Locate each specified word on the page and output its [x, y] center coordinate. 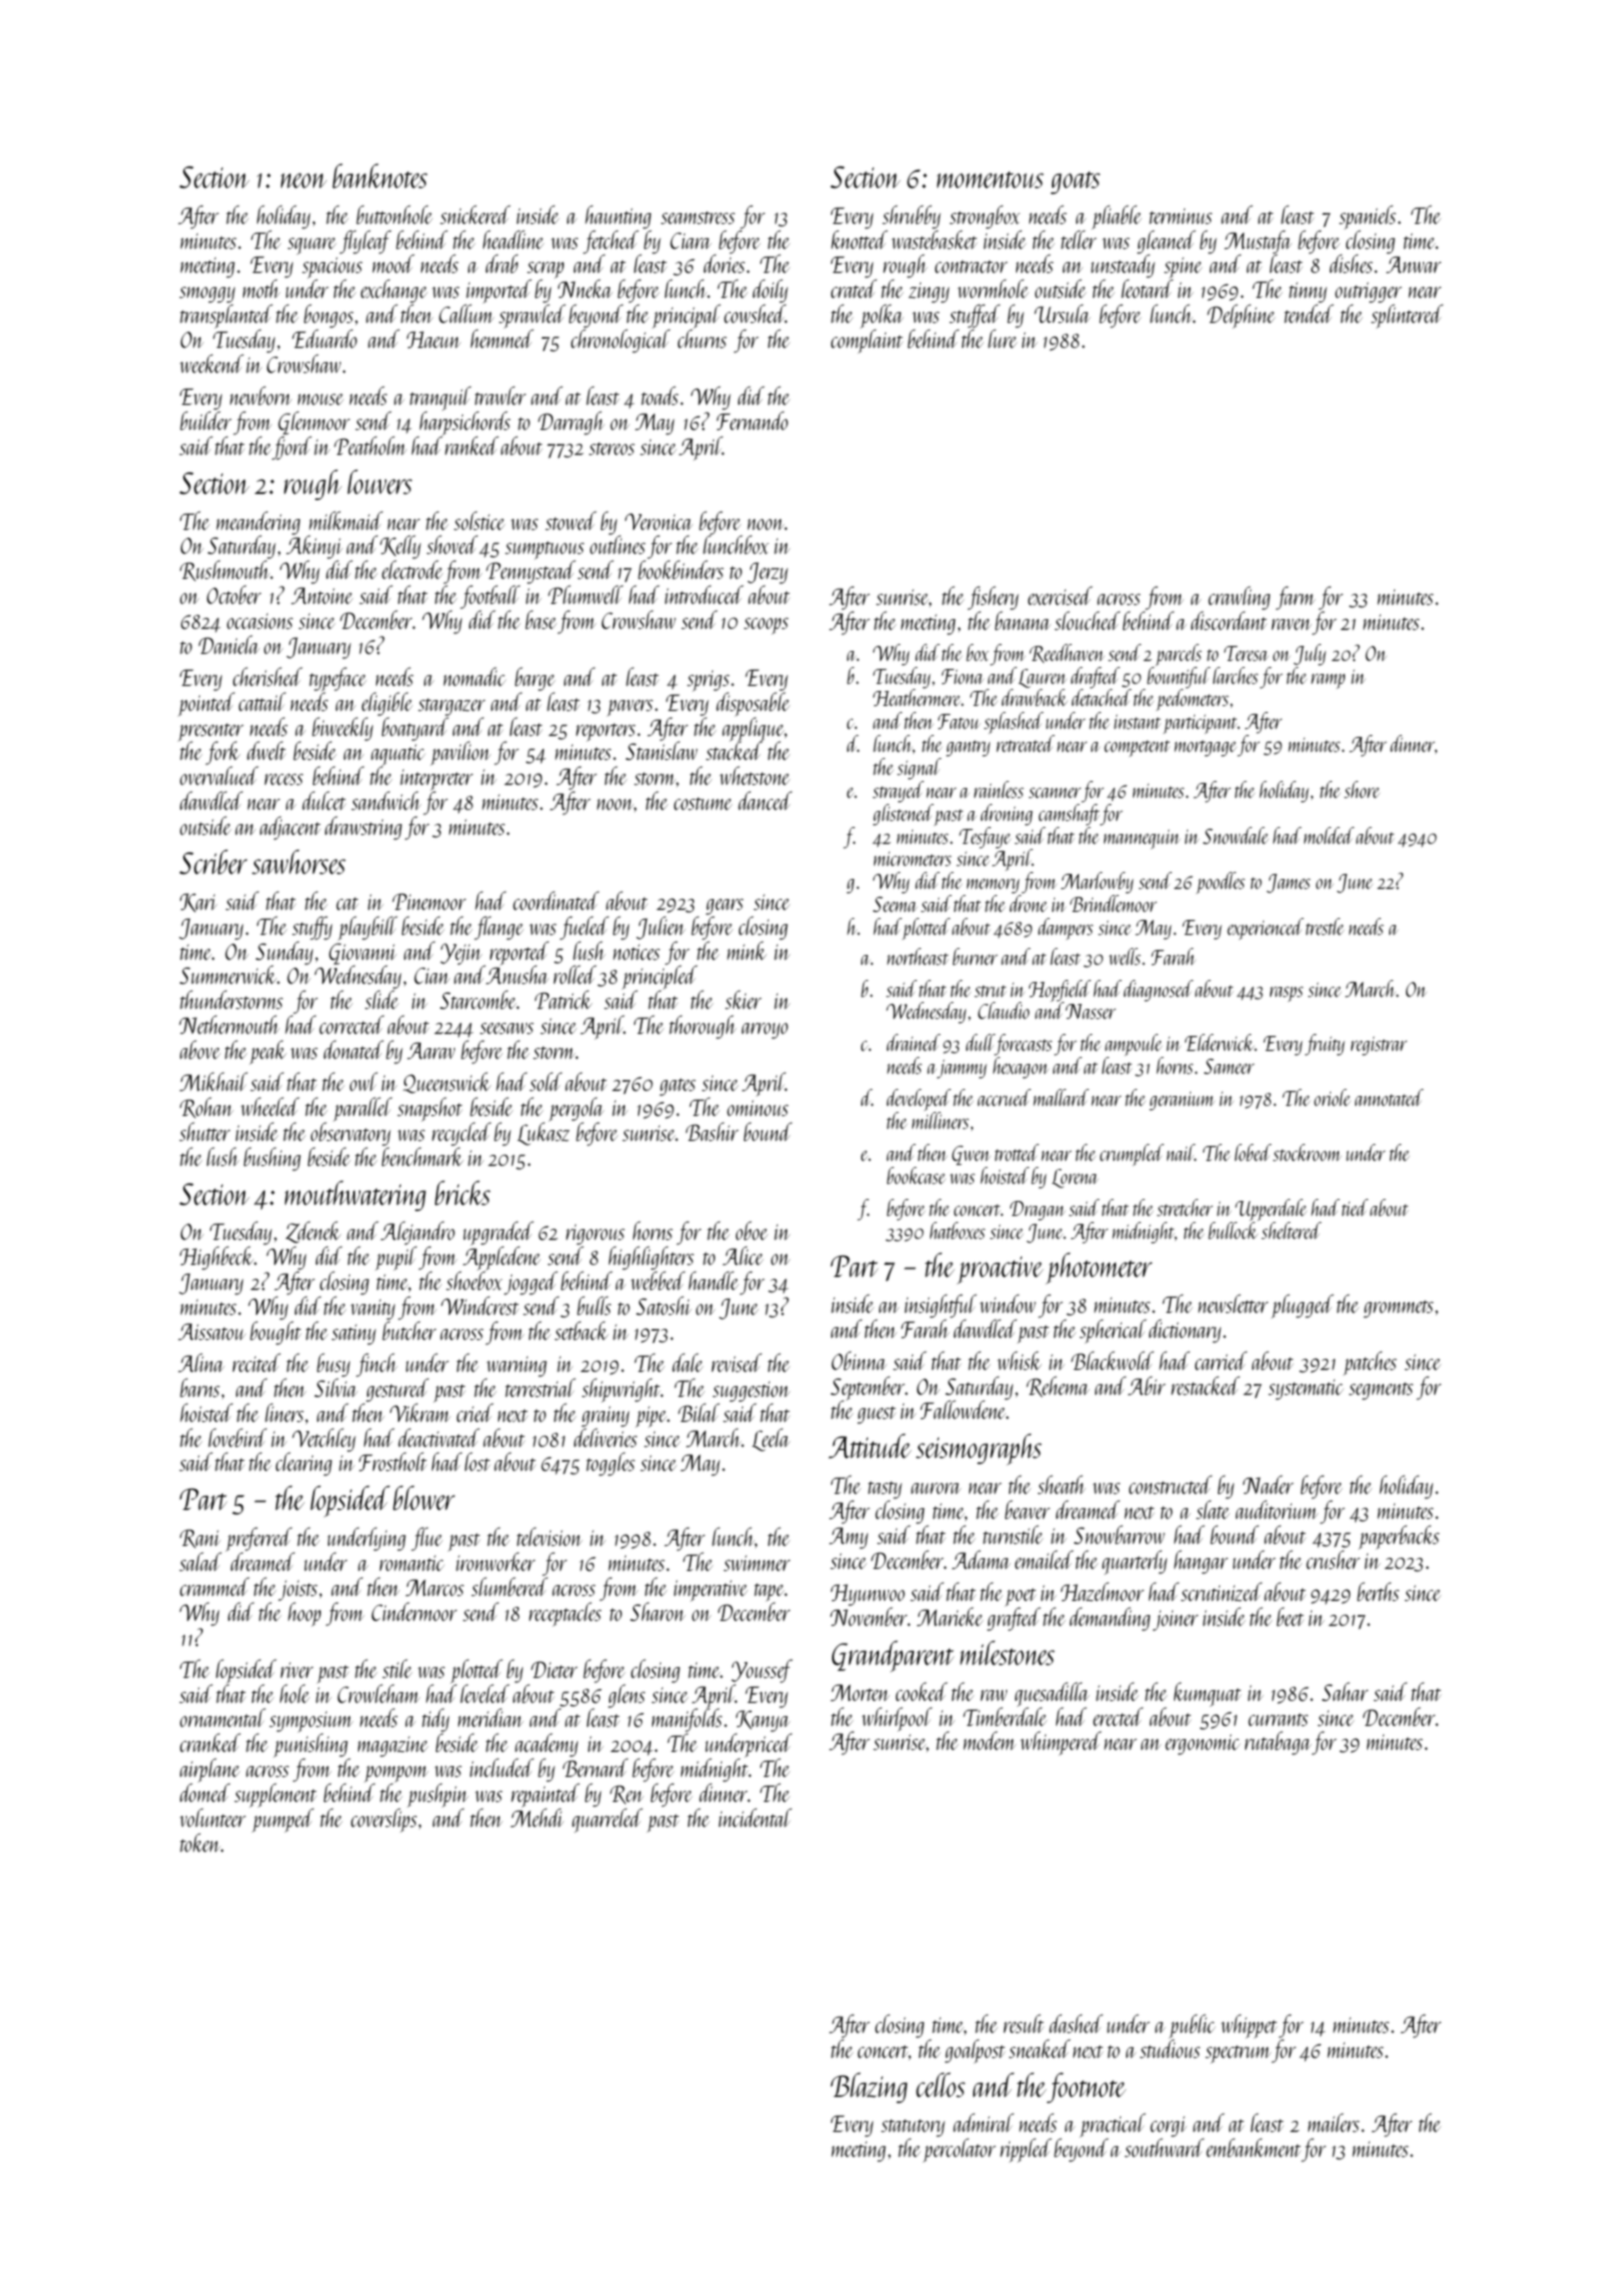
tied [1355, 1207]
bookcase [916, 1175]
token [200, 1842]
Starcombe [478, 999]
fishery [993, 598]
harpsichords [465, 424]
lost [477, 1461]
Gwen [971, 1155]
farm [1295, 598]
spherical [1113, 1331]
